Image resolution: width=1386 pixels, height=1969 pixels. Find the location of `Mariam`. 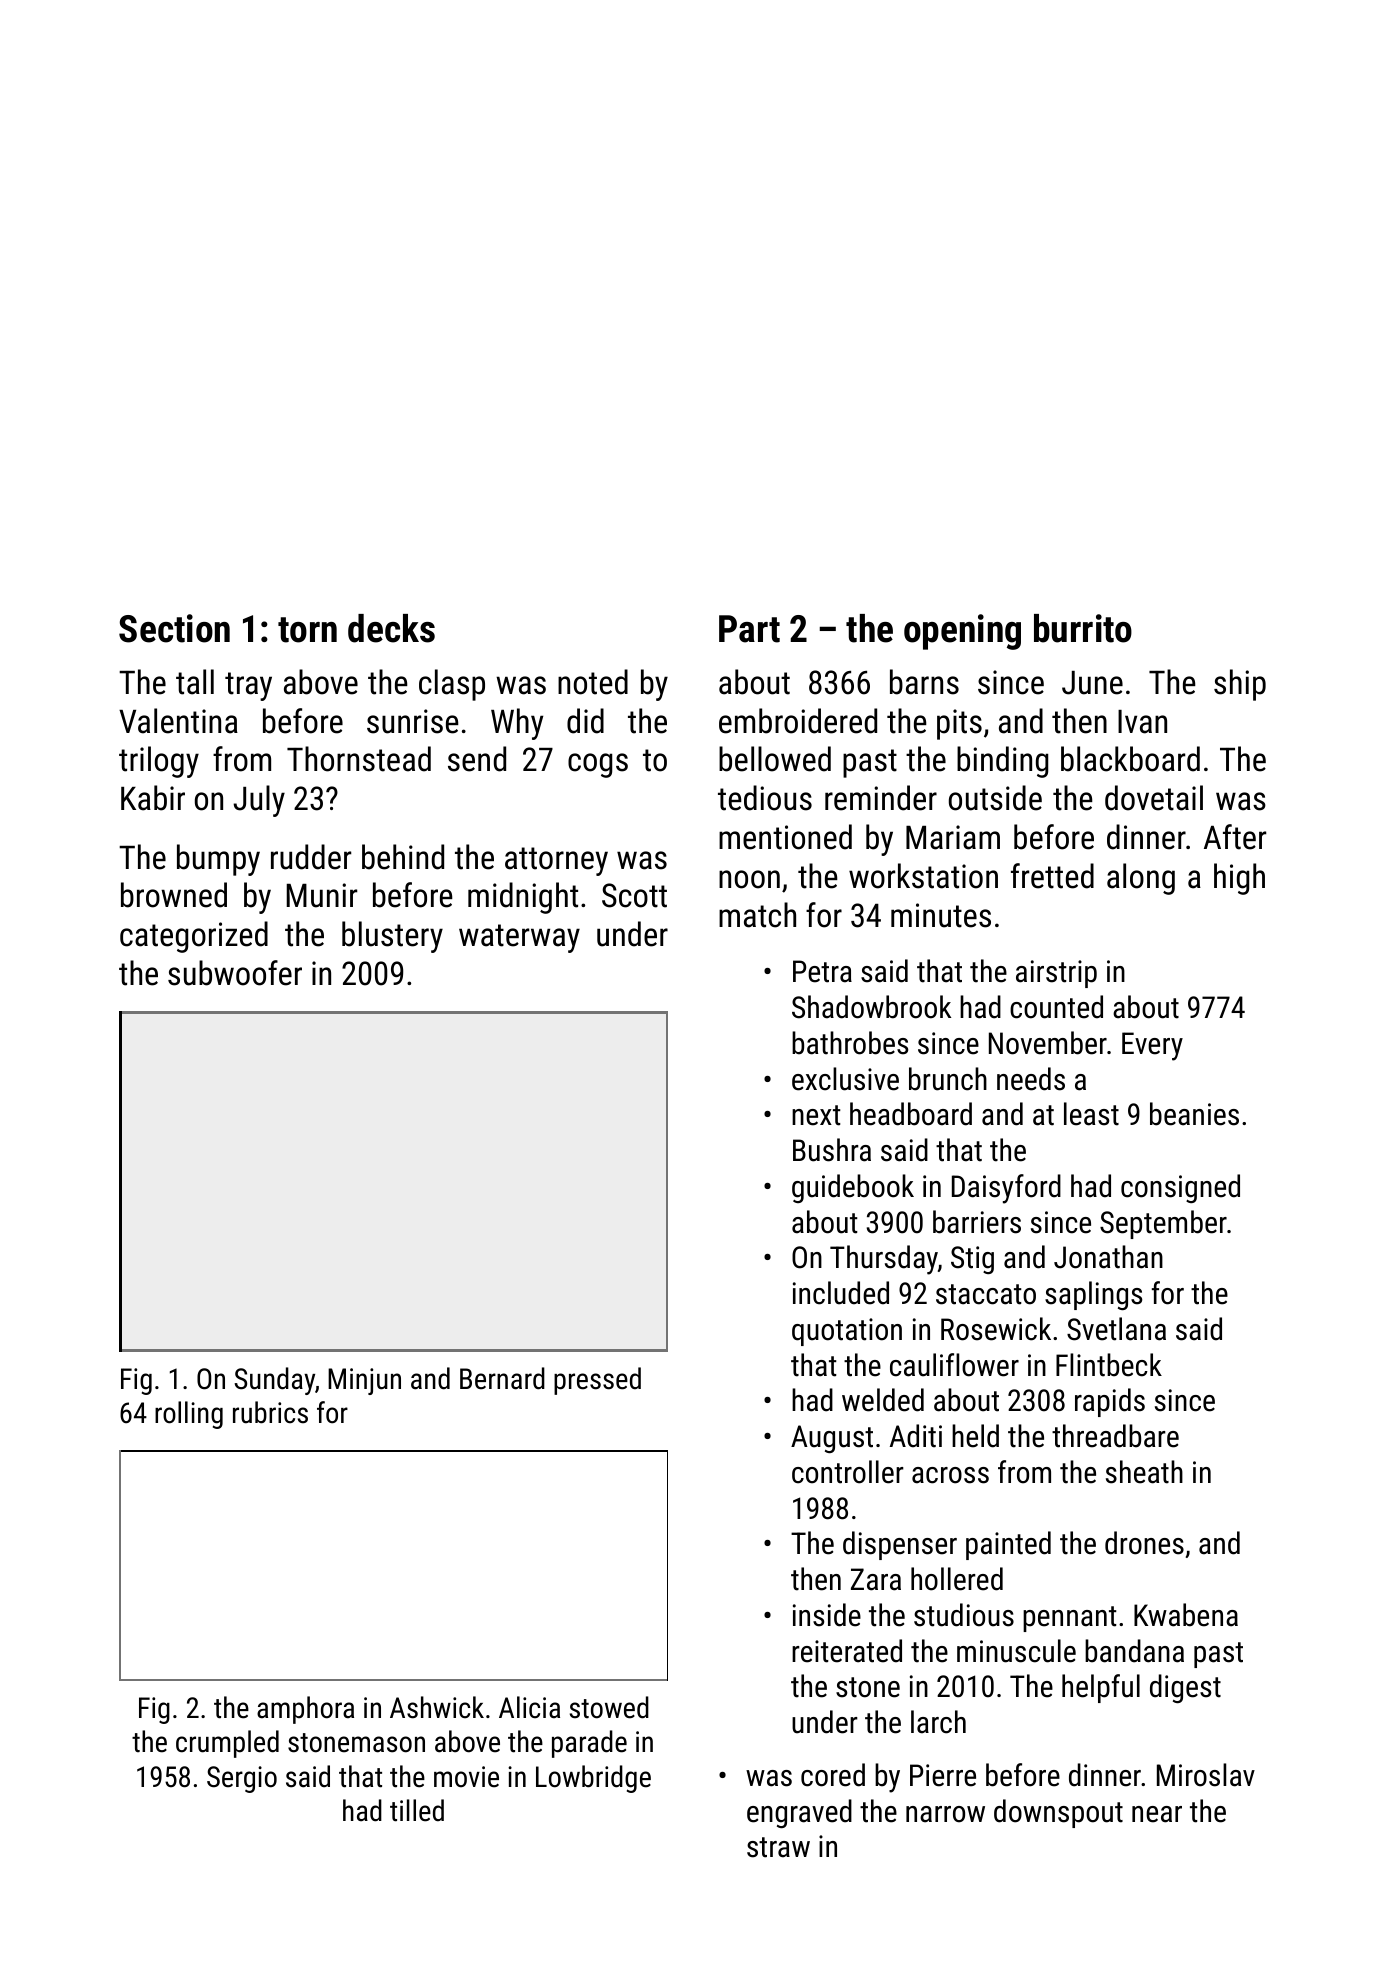

Mariam is located at coordinates (953, 837).
